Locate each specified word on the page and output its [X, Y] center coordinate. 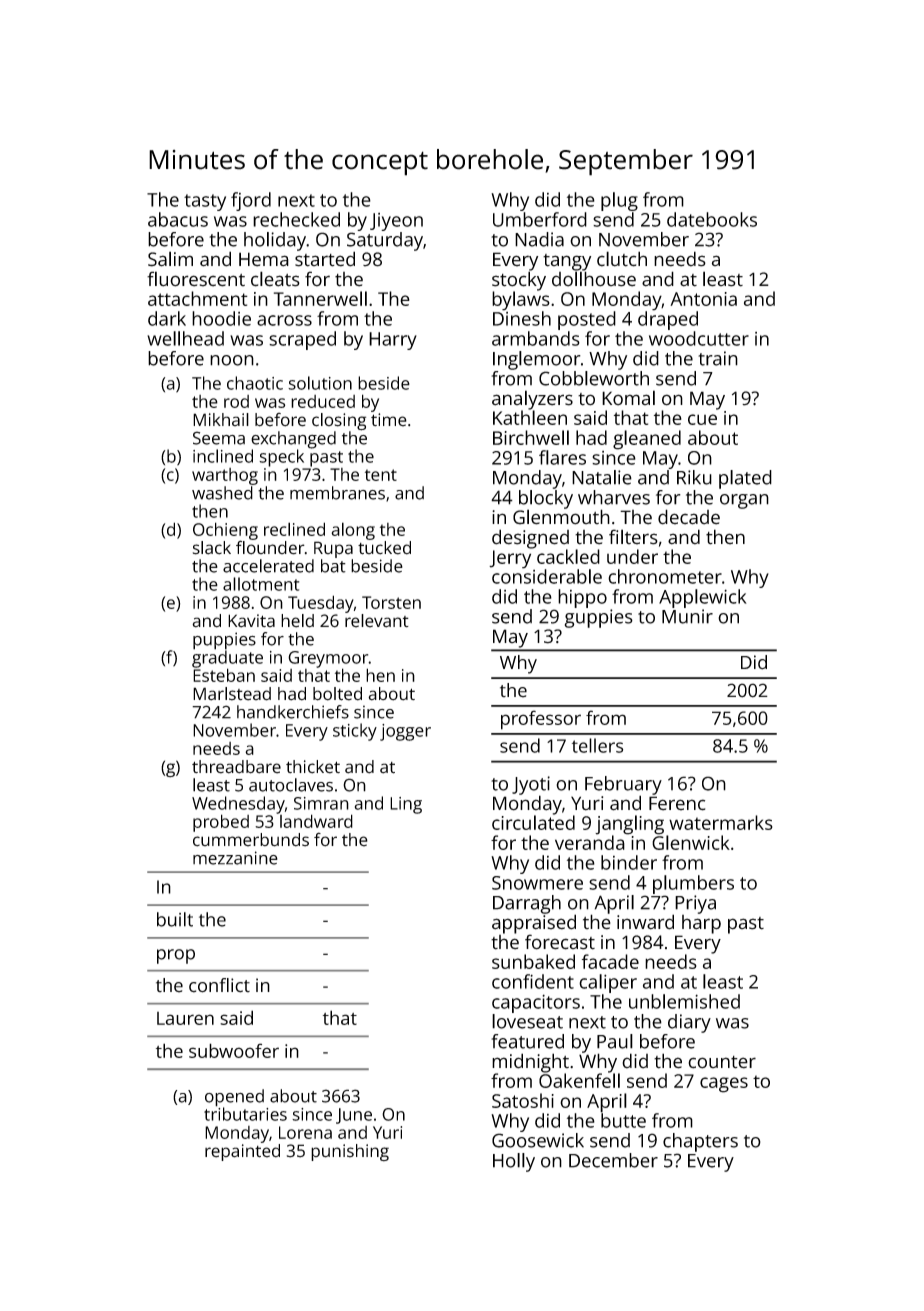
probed [221, 823]
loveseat [527, 1021]
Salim [170, 259]
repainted [242, 1152]
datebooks [712, 219]
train [718, 358]
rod [236, 401]
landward [316, 821]
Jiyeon [396, 222]
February [623, 785]
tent [381, 475]
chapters [700, 1142]
